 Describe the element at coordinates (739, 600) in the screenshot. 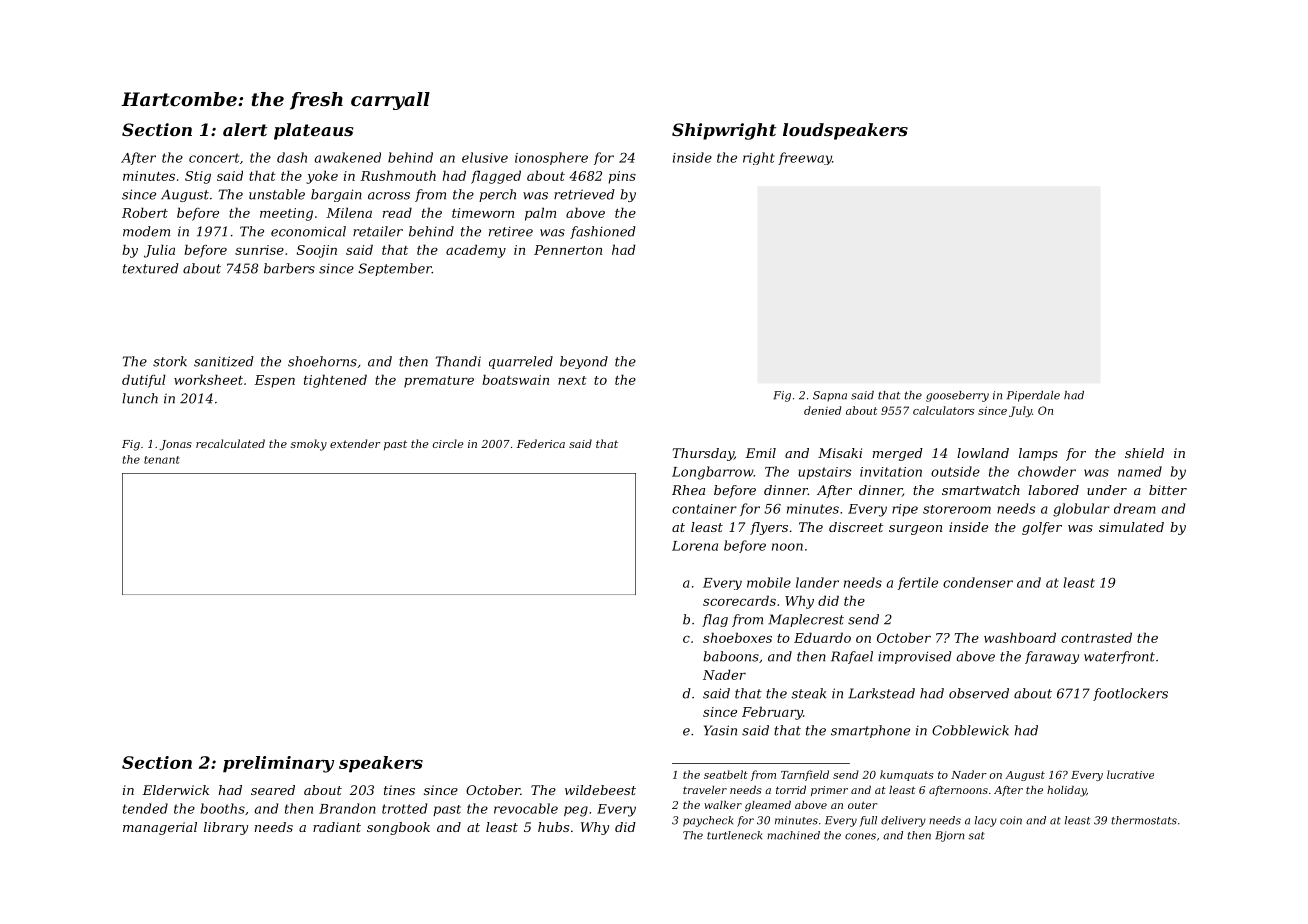

I see `scorecards` at that location.
